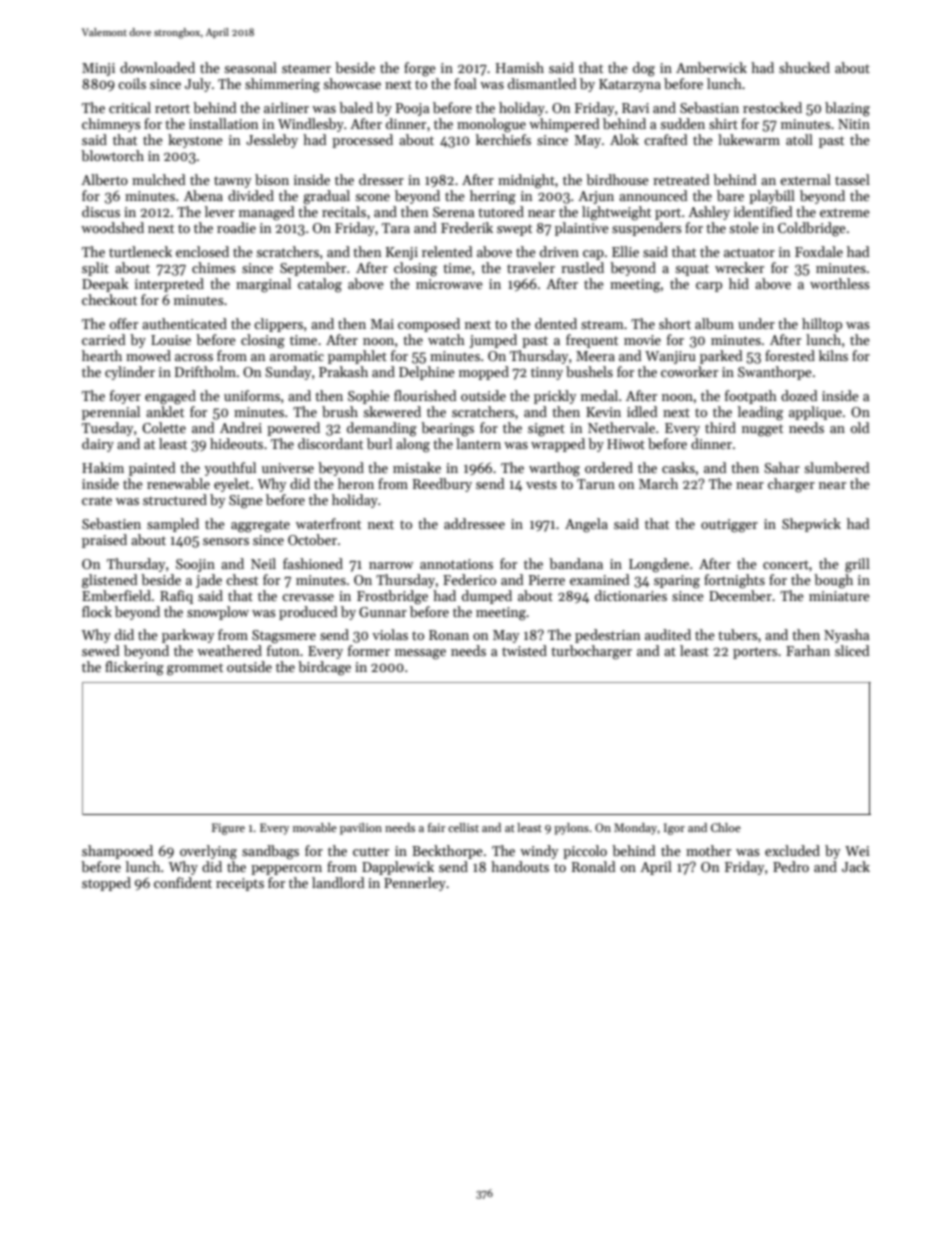  I want to click on crafted, so click(666, 139).
